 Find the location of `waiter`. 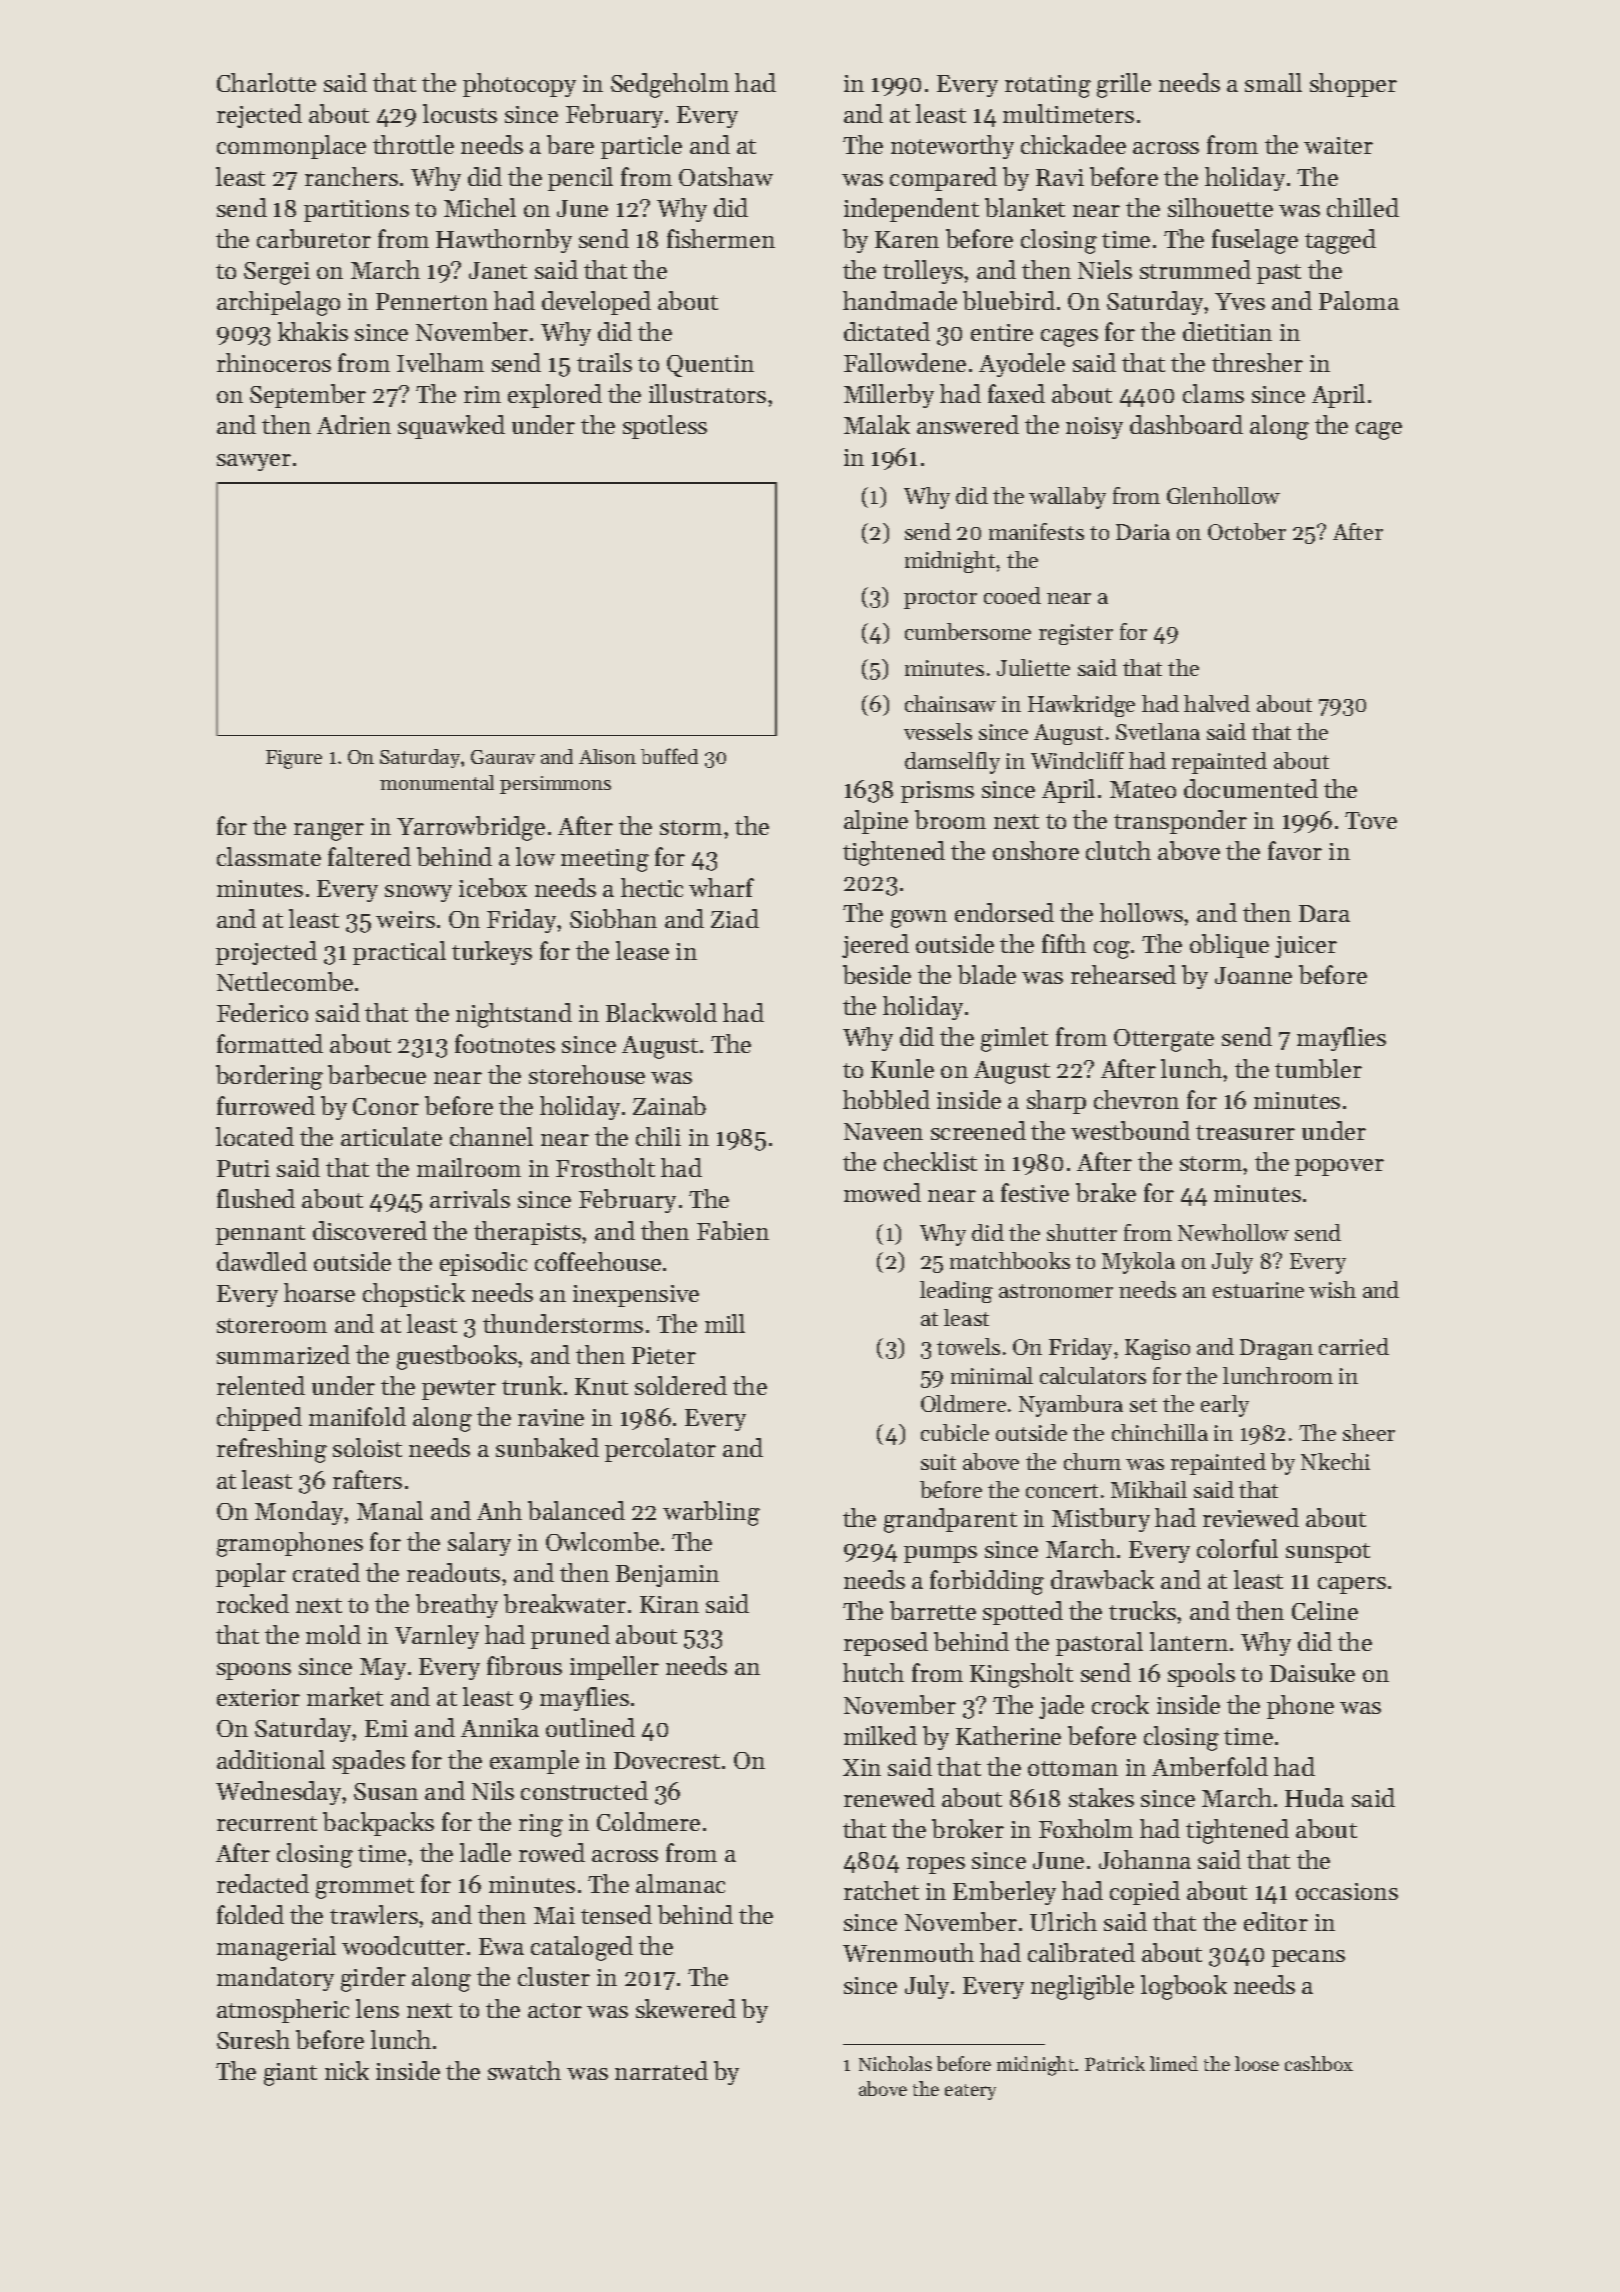

waiter is located at coordinates (1338, 145).
